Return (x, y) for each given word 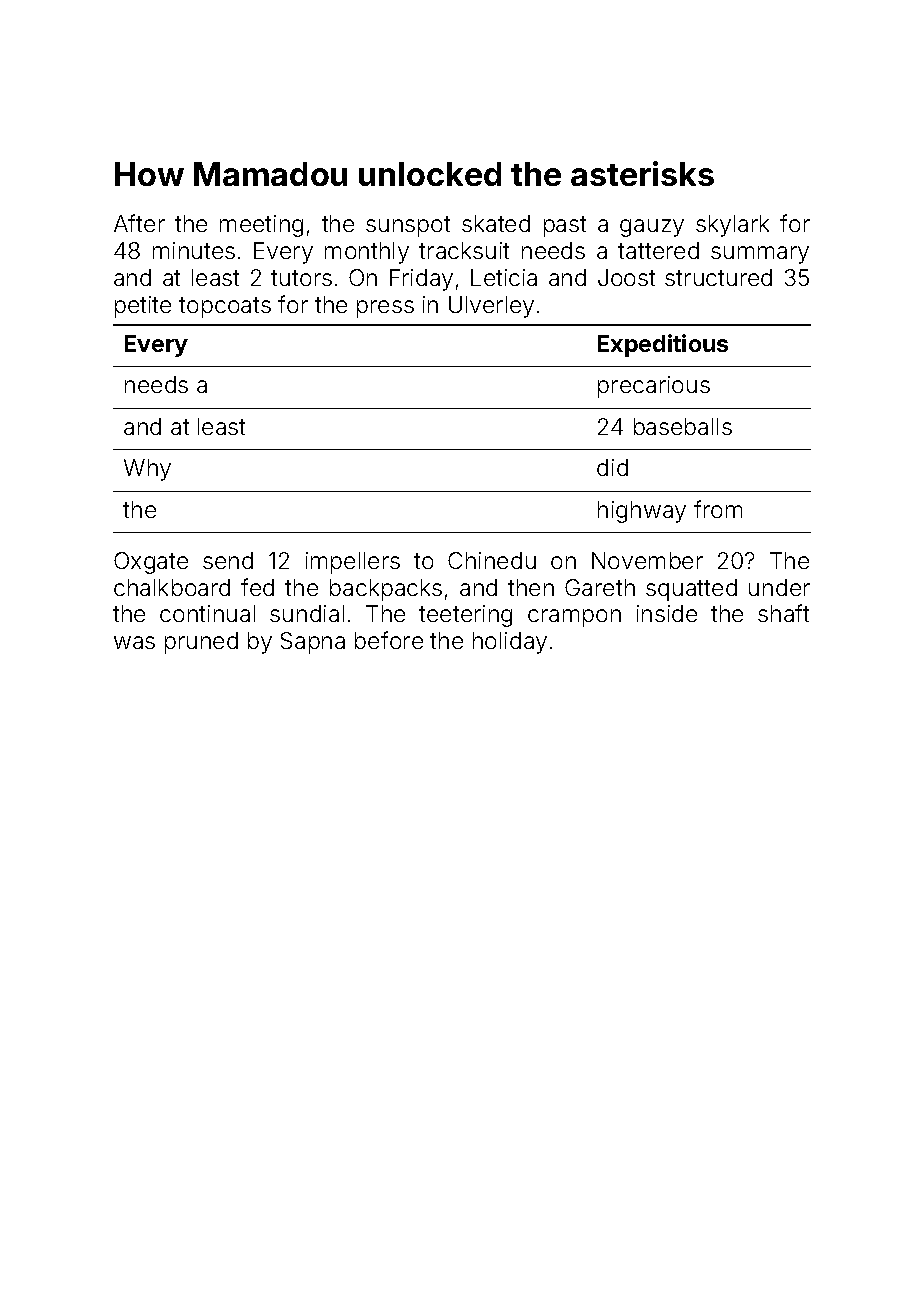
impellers (353, 563)
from (718, 509)
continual (207, 613)
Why (147, 470)
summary (760, 255)
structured (718, 277)
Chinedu (492, 560)
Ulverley (491, 307)
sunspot (408, 226)
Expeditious (663, 345)
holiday (510, 643)
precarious (654, 387)
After (139, 223)
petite (143, 307)
